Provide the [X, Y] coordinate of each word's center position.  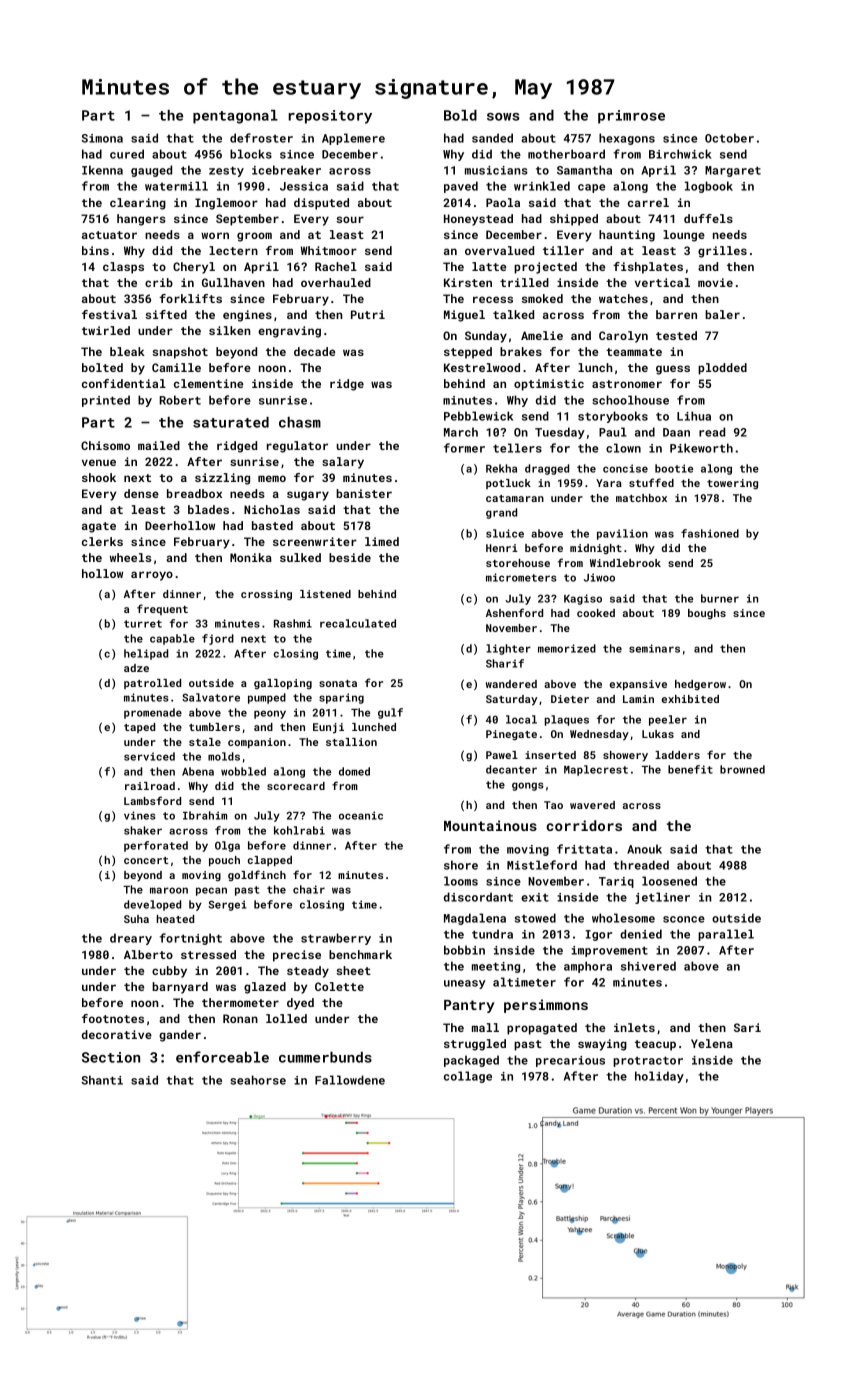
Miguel [464, 316]
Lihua [694, 416]
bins [95, 250]
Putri [368, 314]
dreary [131, 939]
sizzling [222, 479]
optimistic [549, 385]
